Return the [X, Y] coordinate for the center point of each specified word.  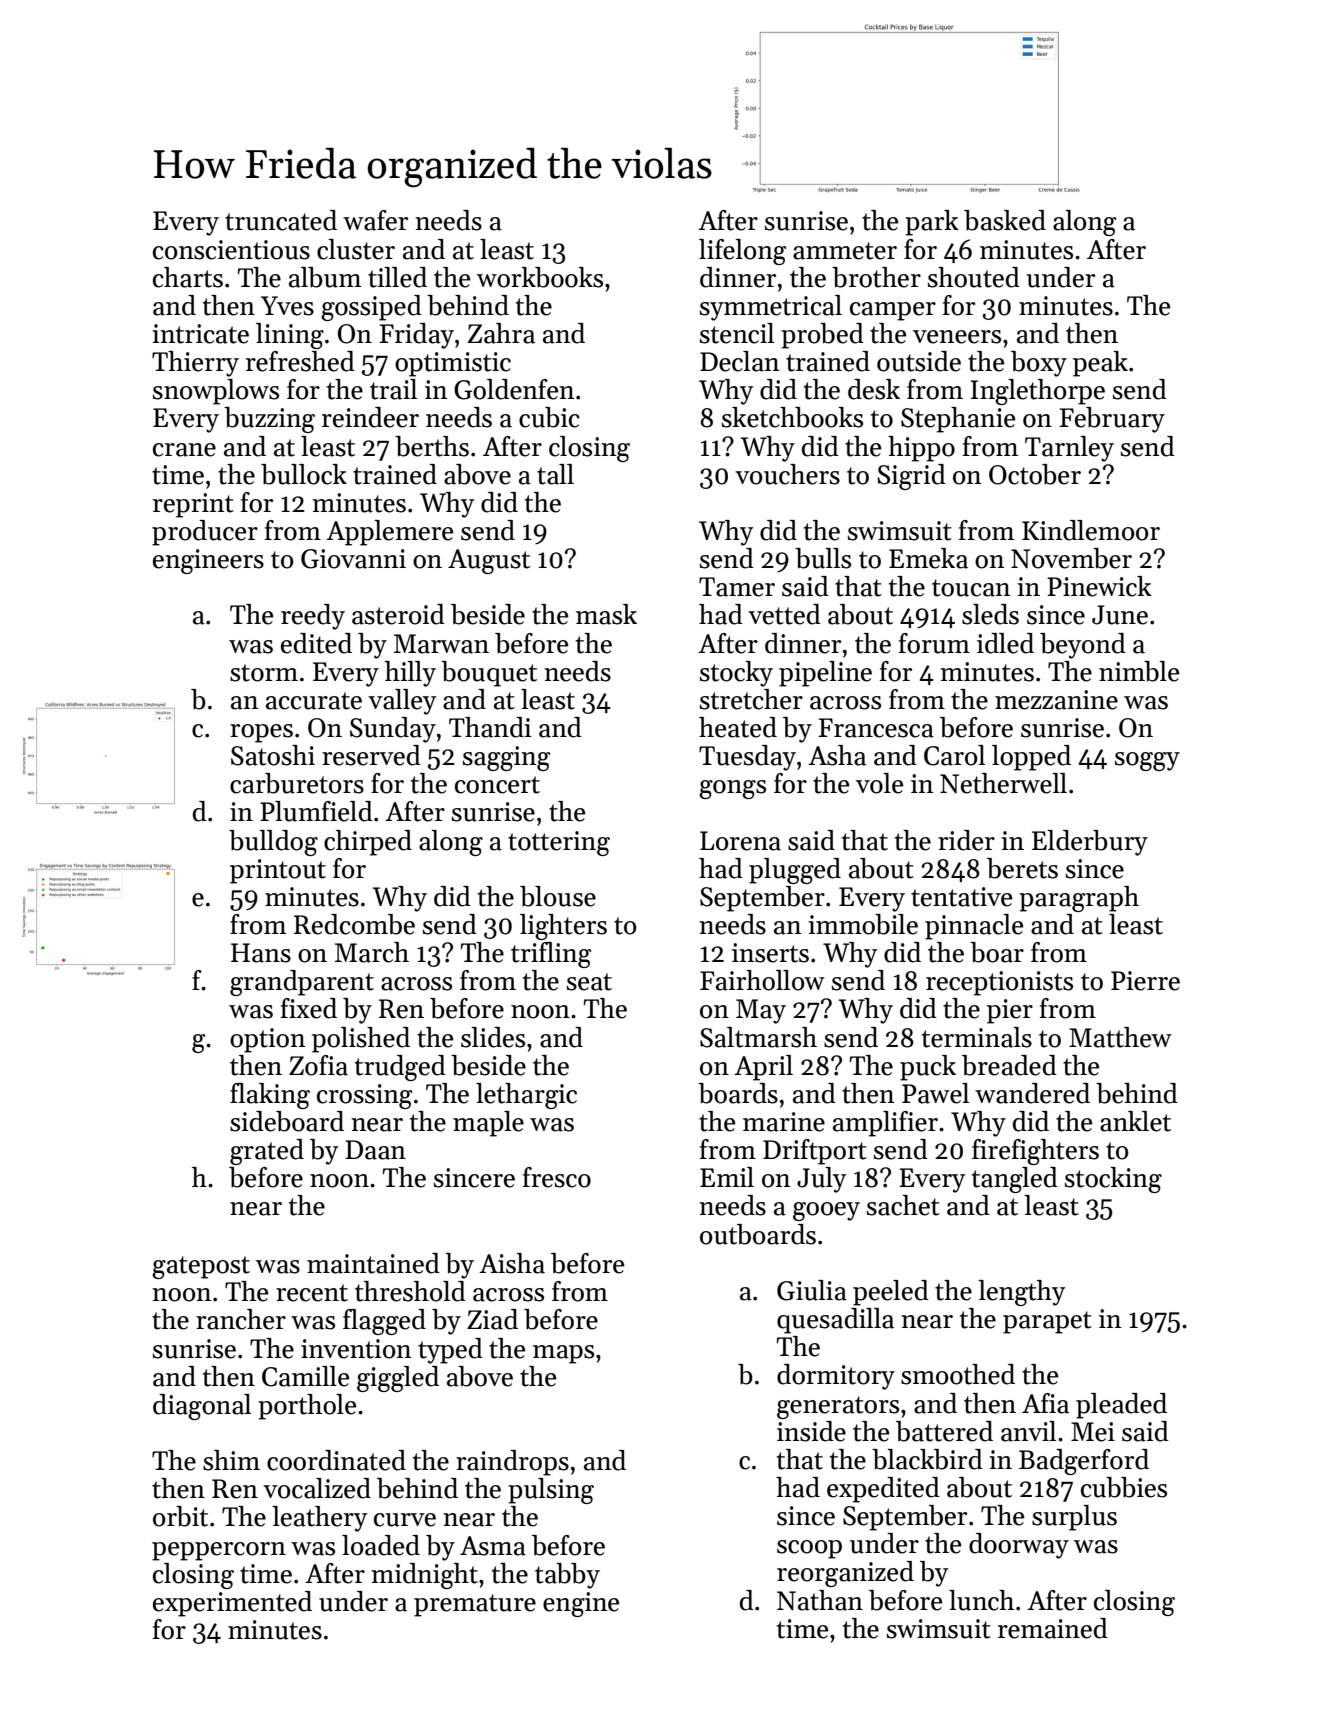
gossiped [371, 308]
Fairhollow [762, 980]
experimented [232, 1604]
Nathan [820, 1600]
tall [555, 474]
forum [934, 643]
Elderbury [1090, 843]
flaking [270, 1096]
